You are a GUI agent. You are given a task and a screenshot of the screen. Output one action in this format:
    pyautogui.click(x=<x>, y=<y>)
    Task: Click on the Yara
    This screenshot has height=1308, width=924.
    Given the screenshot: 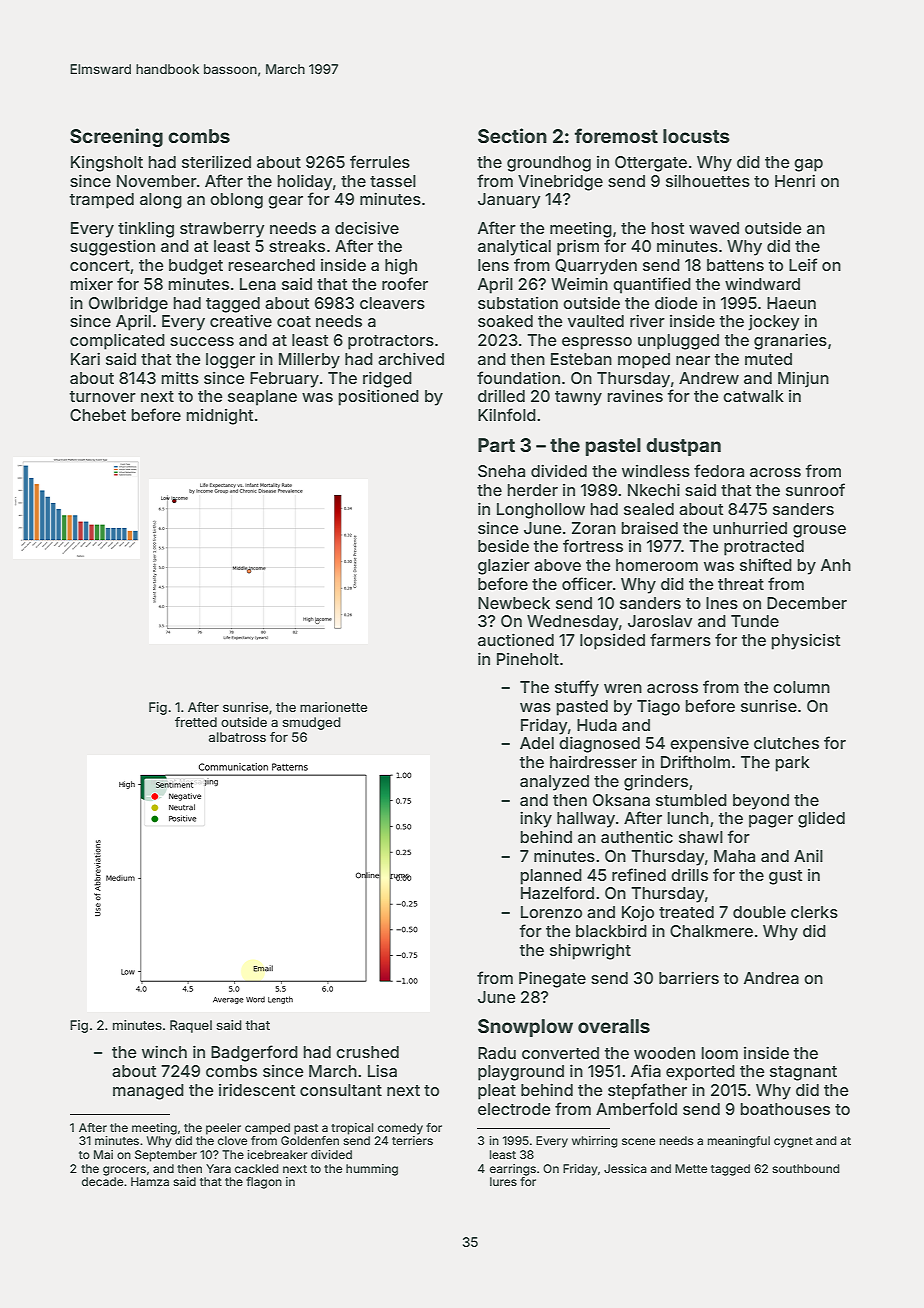 What is the action you would take?
    pyautogui.click(x=218, y=1168)
